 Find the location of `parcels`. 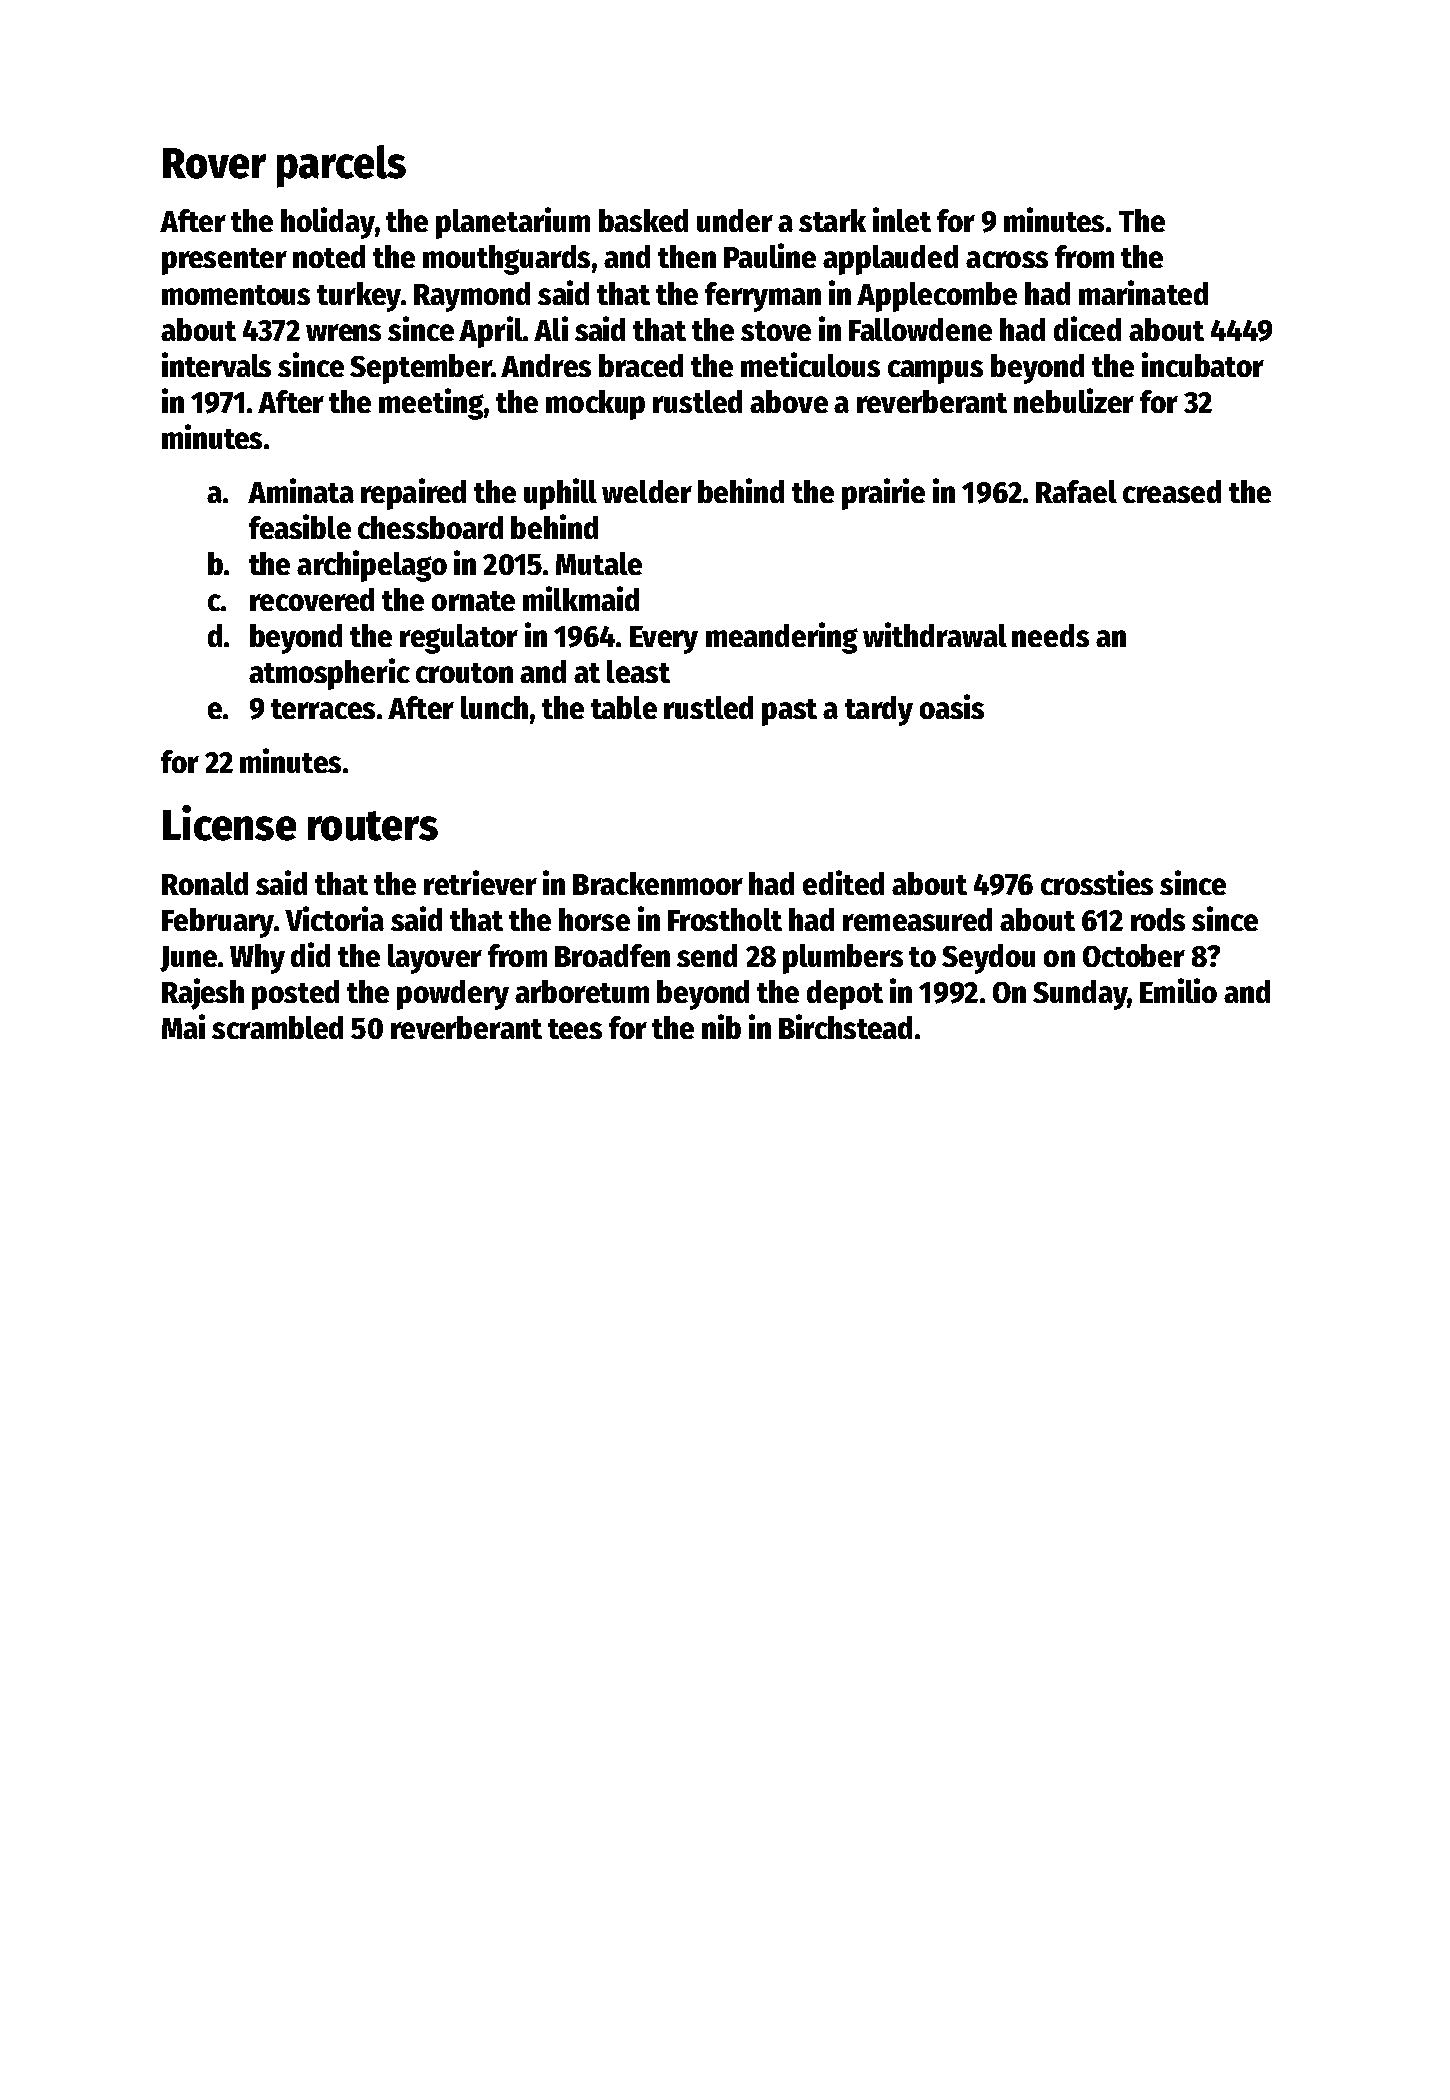

parcels is located at coordinates (341, 166).
